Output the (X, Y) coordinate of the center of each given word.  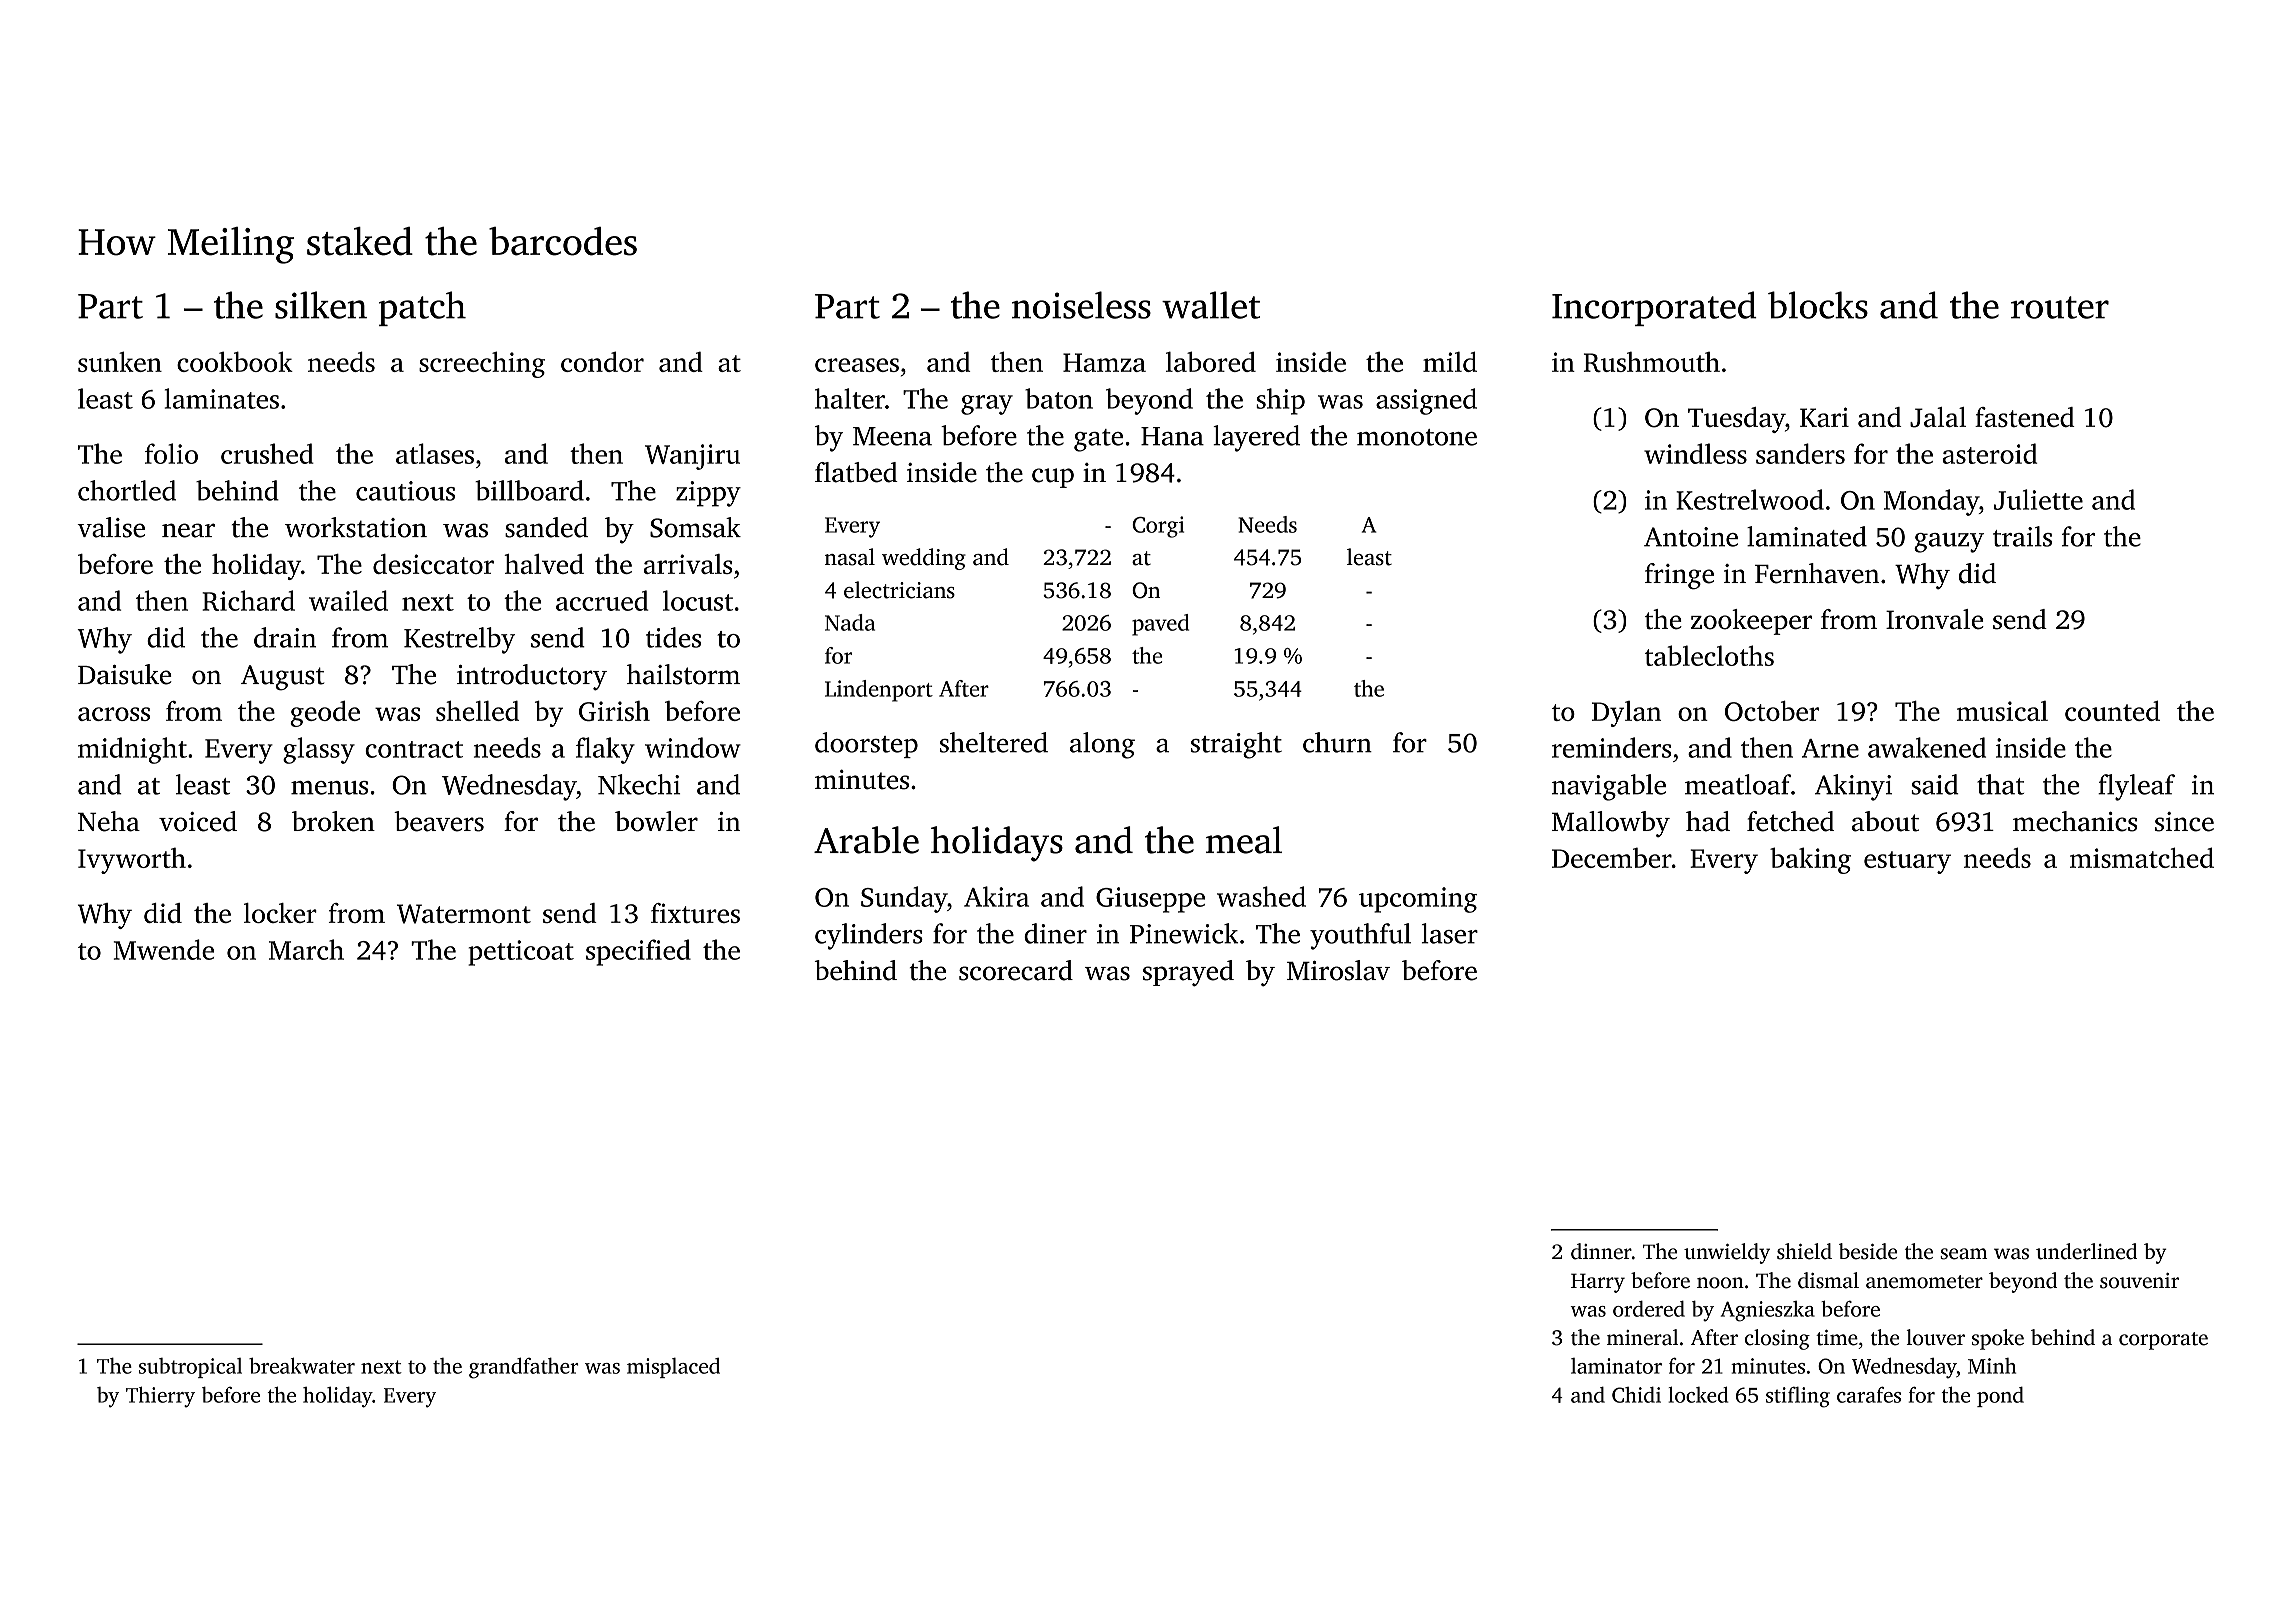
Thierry (160, 1397)
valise (111, 527)
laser (1450, 933)
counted (2112, 711)
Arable (866, 840)
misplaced (673, 1368)
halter (850, 398)
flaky (605, 750)
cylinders (869, 936)
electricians (899, 590)
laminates (222, 398)
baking (1810, 860)
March (306, 949)
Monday (1931, 502)
